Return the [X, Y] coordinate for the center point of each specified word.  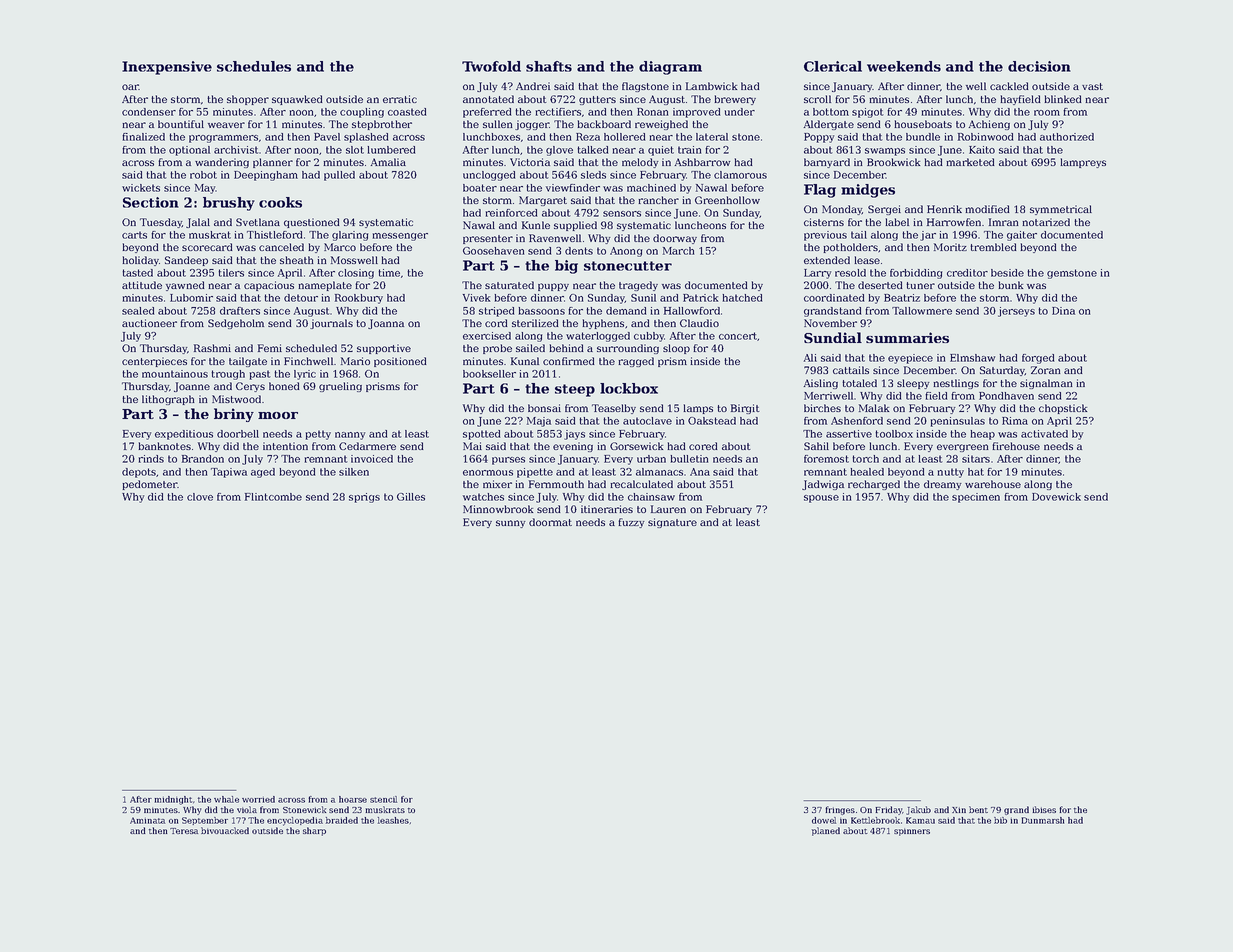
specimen [976, 498]
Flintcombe [273, 497]
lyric [305, 375]
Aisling [821, 384]
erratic [400, 99]
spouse [821, 499]
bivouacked [225, 830]
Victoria [530, 162]
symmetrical [1061, 210]
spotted [481, 435]
